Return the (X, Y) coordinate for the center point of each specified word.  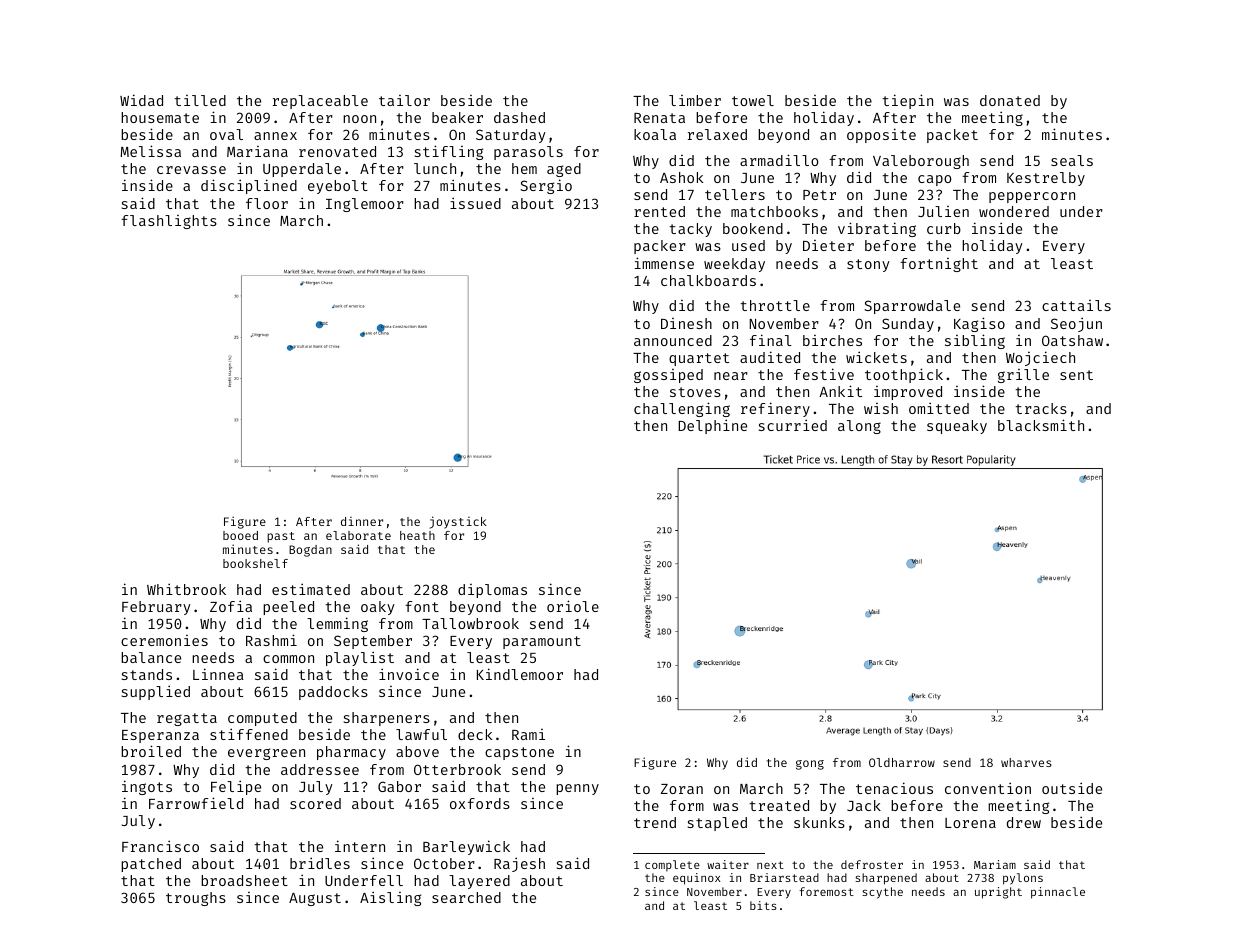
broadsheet (244, 880)
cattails (1076, 305)
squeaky (957, 427)
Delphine (712, 426)
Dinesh (686, 323)
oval (226, 134)
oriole (573, 606)
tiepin (907, 101)
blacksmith (1041, 425)
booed (240, 535)
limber (695, 100)
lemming (337, 624)
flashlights (169, 222)
